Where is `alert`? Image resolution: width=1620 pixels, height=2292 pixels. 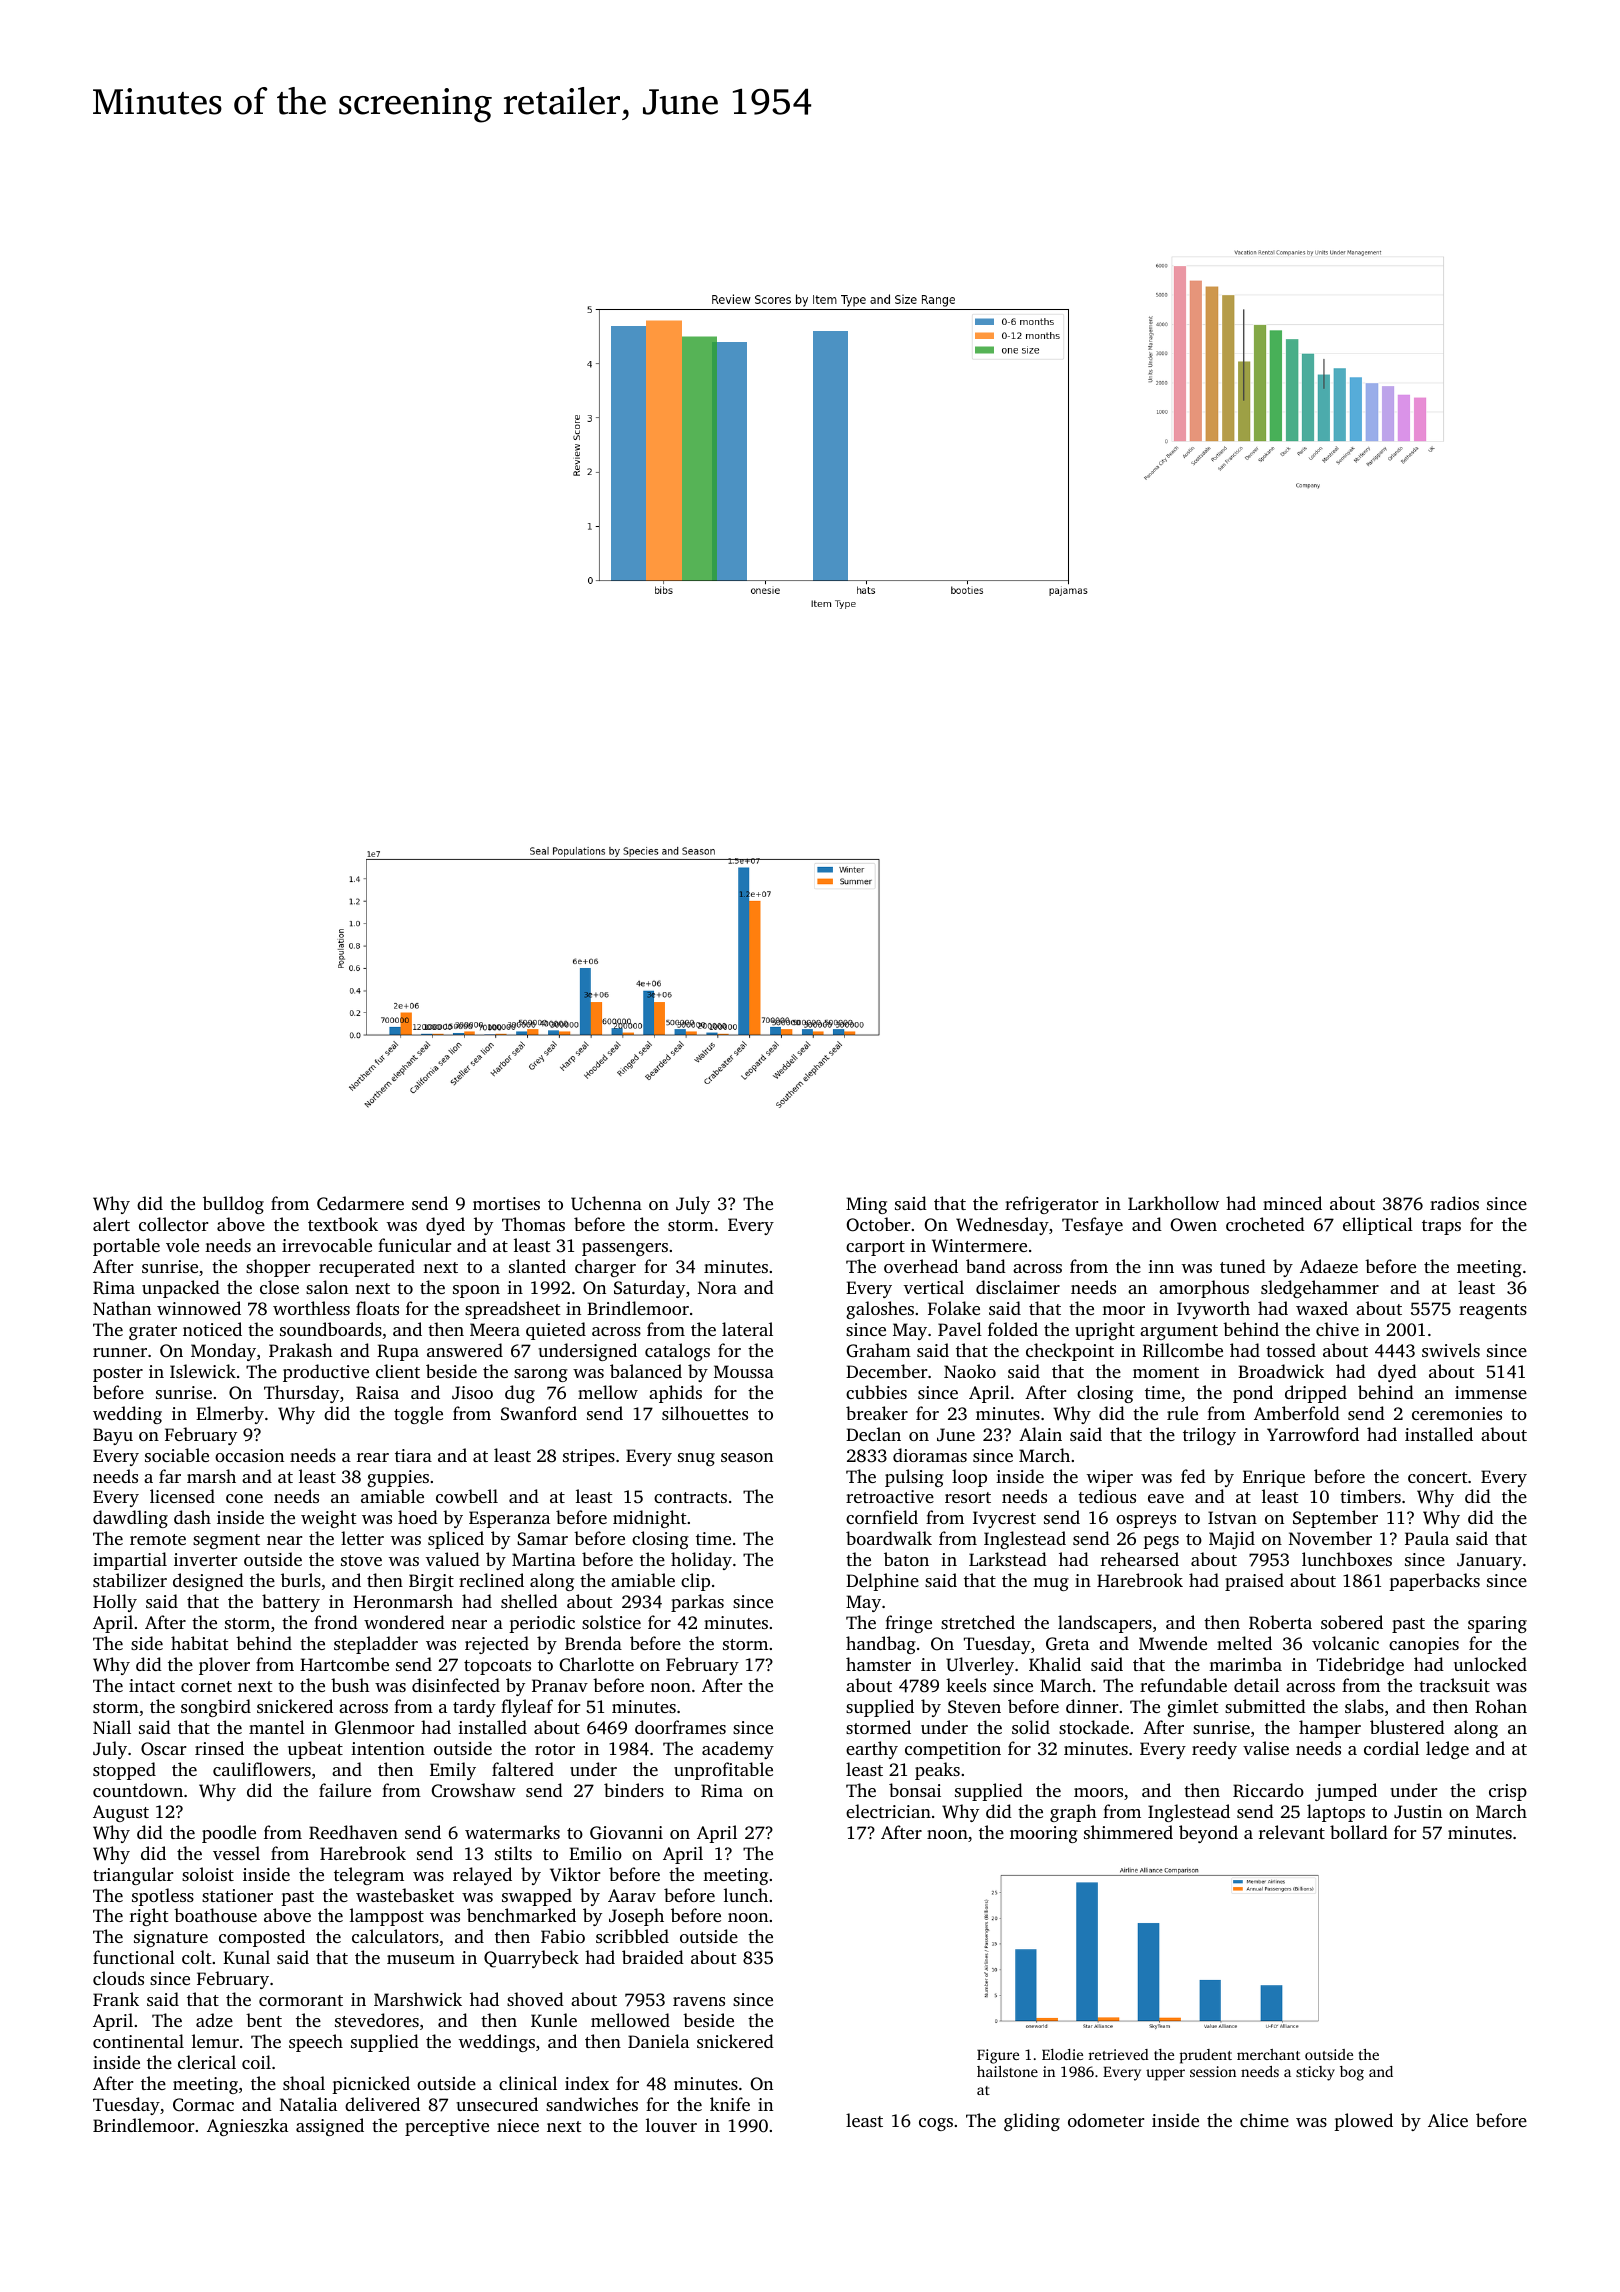
alert is located at coordinates (111, 1224).
